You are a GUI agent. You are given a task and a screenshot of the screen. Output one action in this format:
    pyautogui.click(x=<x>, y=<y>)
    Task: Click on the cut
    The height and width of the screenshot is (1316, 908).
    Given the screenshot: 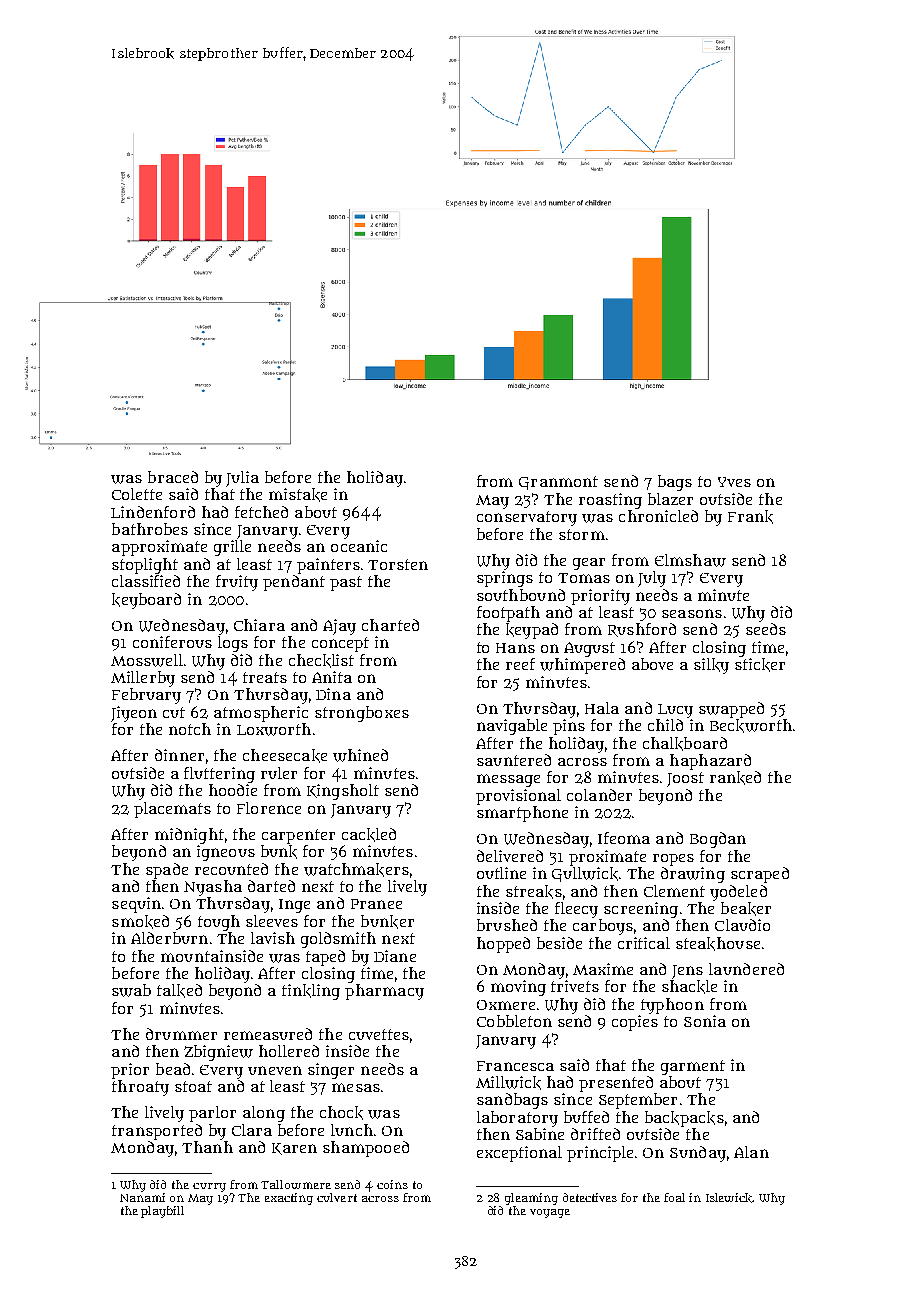 What is the action you would take?
    pyautogui.click(x=174, y=712)
